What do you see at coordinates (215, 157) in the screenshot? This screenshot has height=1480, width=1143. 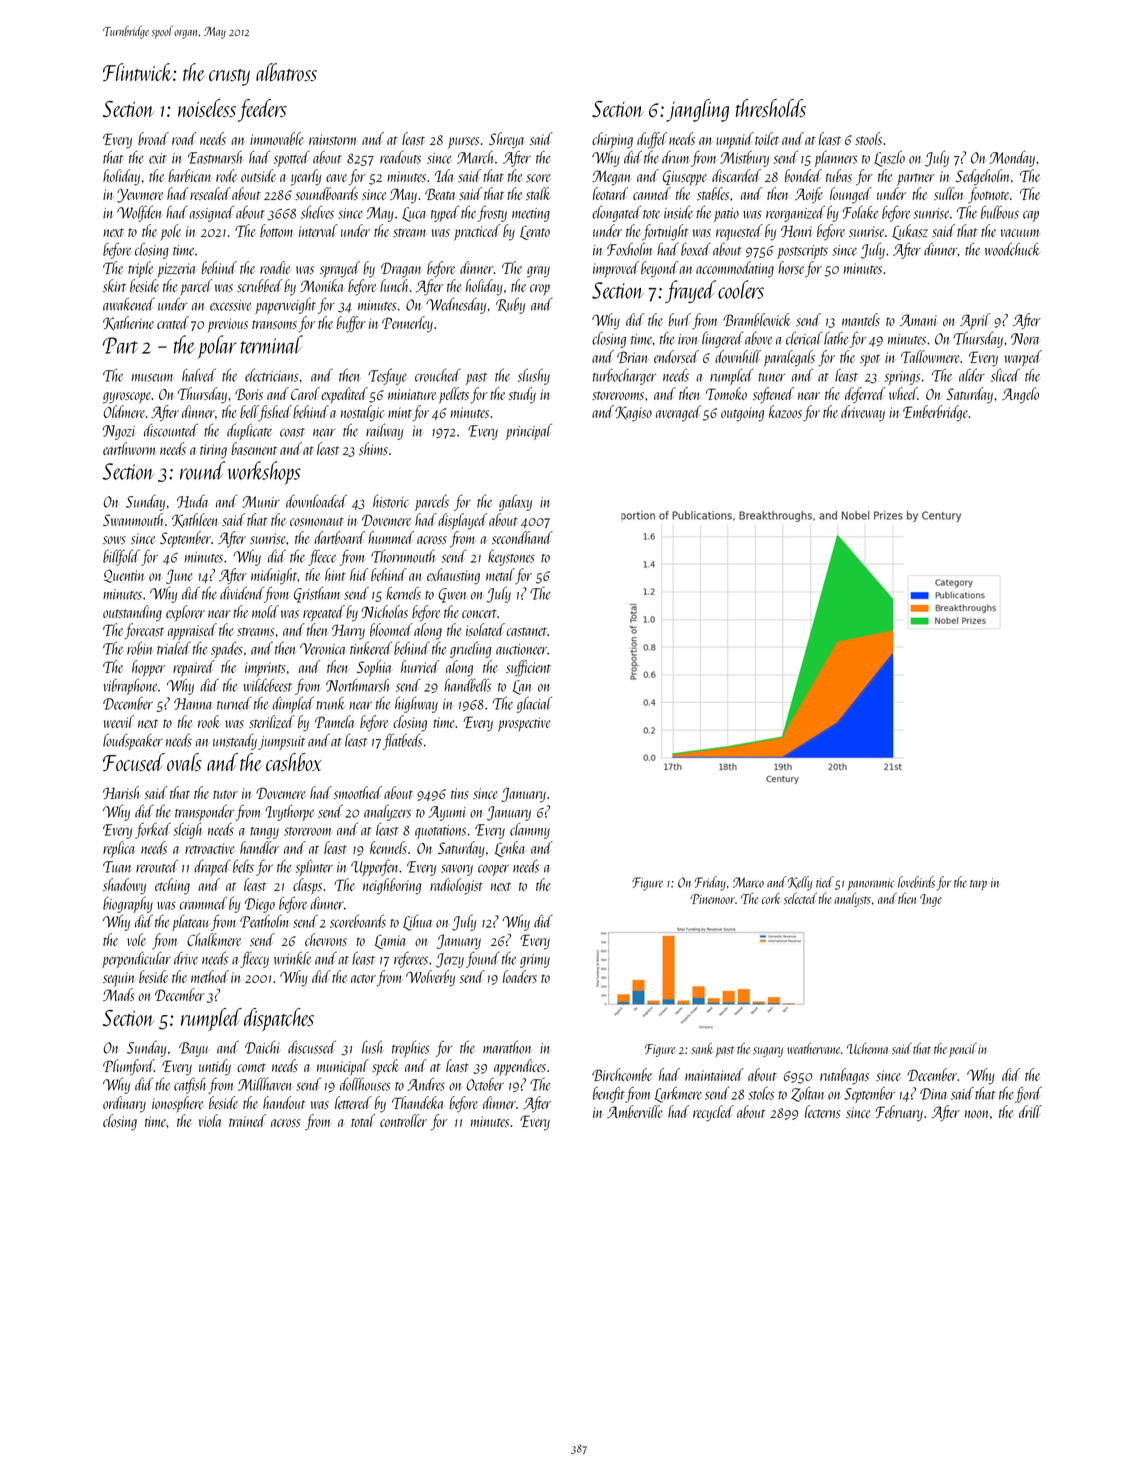 I see `Eastmarsh` at bounding box center [215, 157].
